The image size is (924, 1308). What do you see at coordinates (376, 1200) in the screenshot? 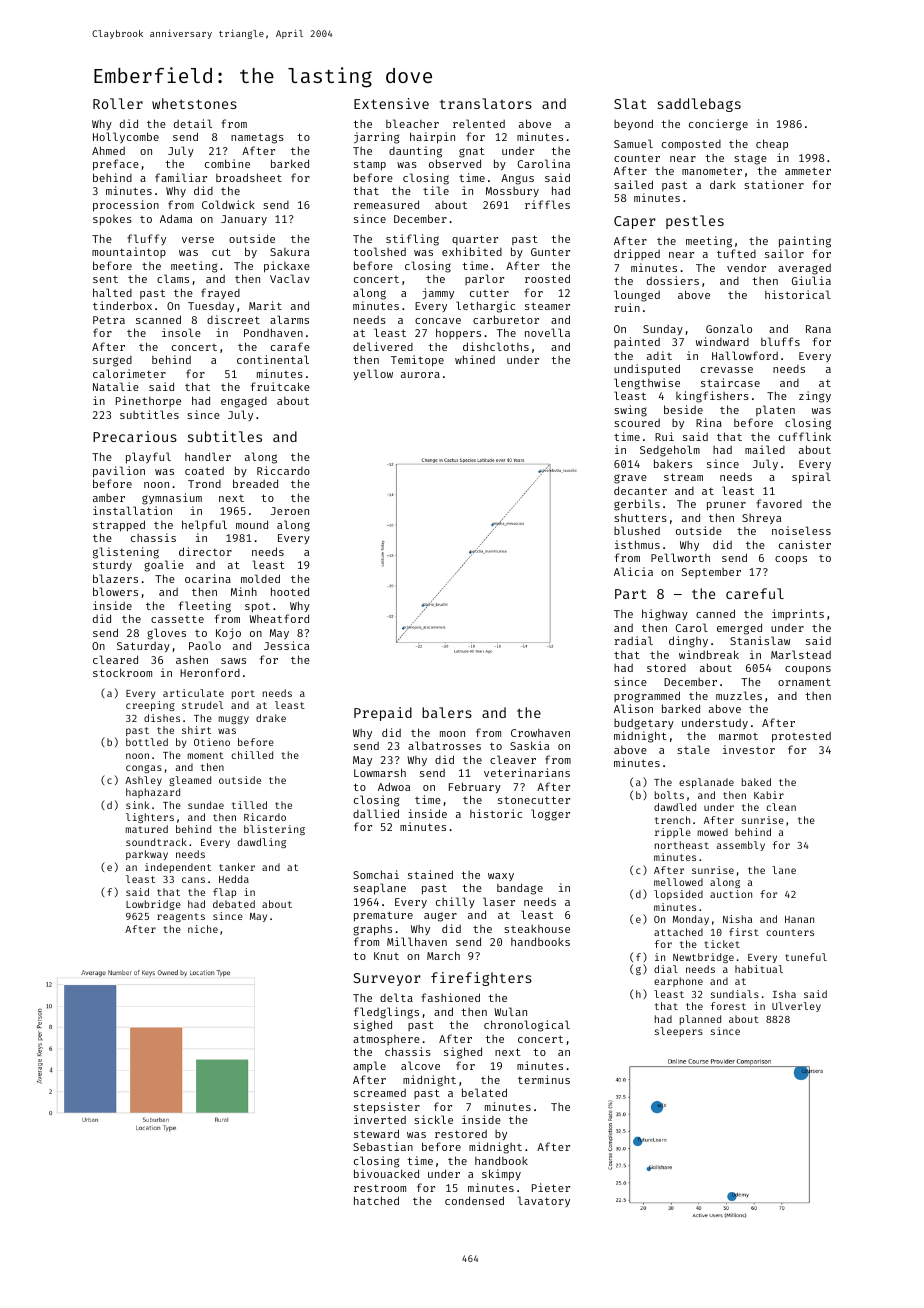
I see `hatched` at bounding box center [376, 1200].
